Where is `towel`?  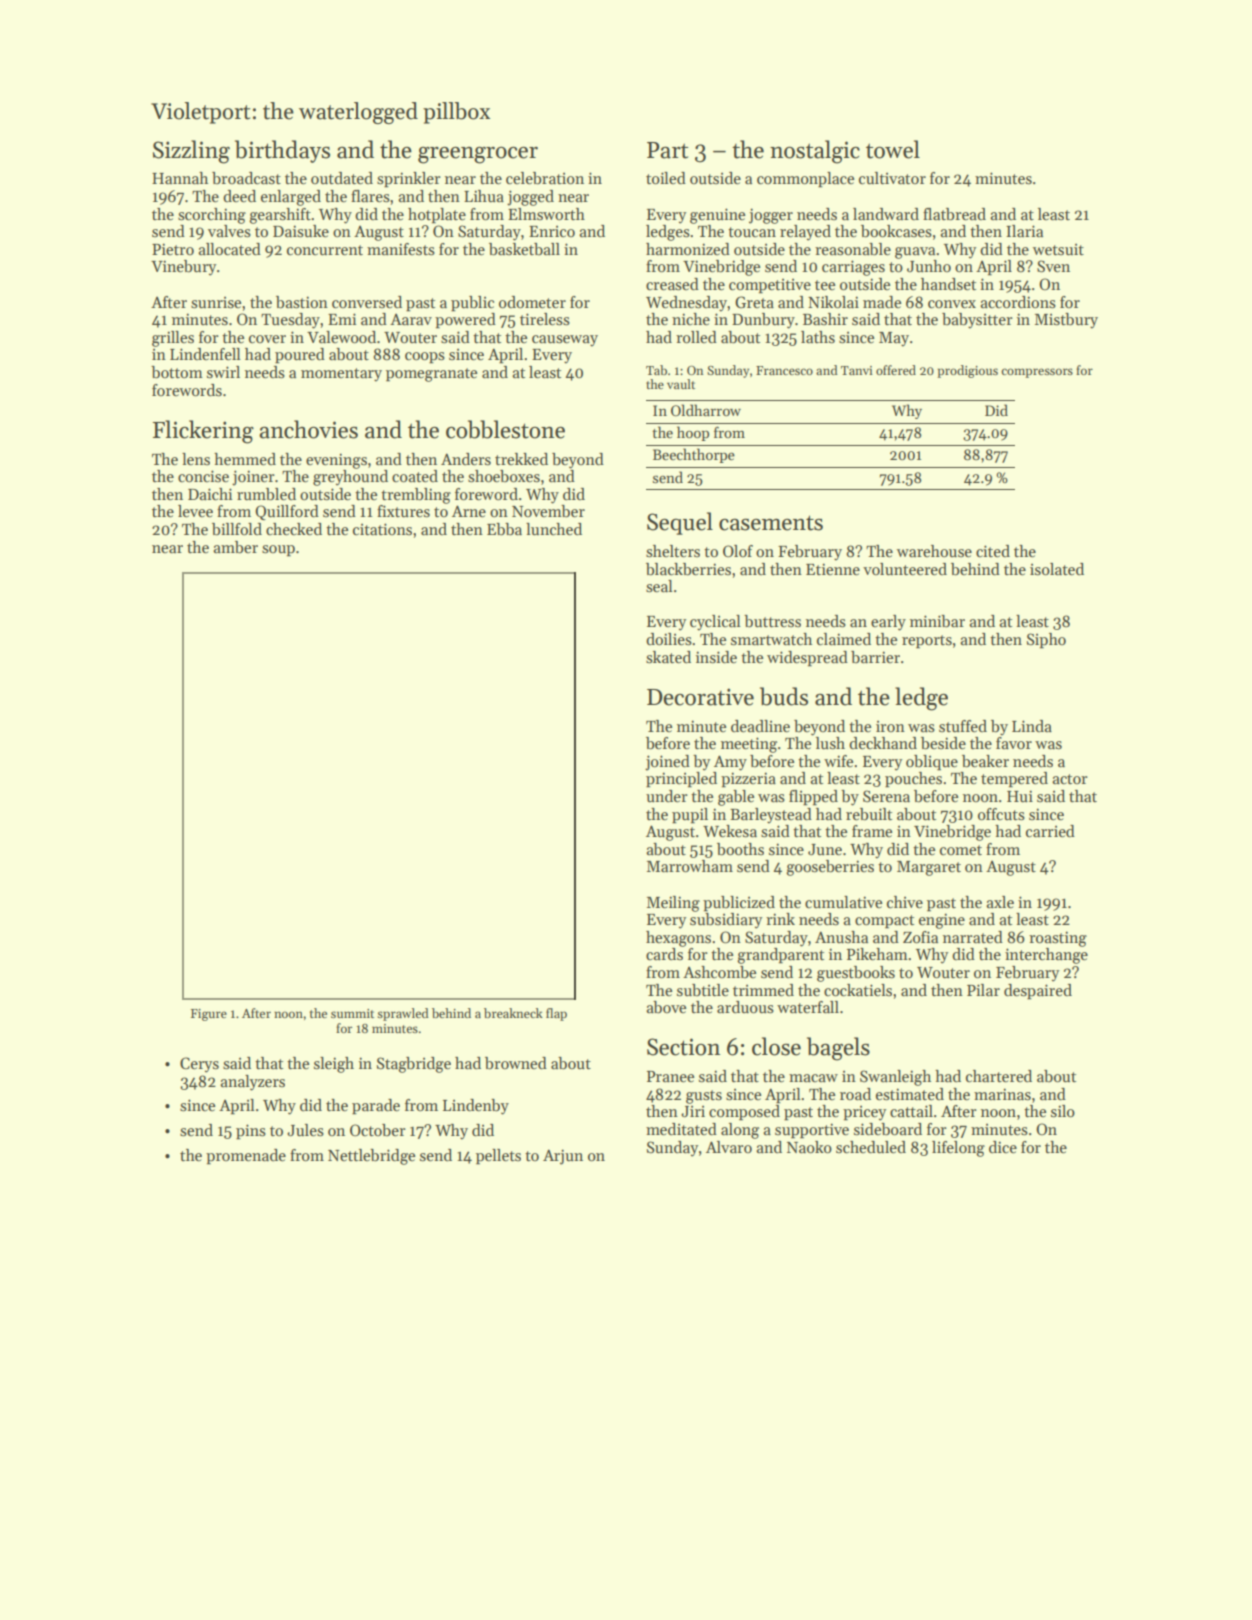 towel is located at coordinates (893, 149).
